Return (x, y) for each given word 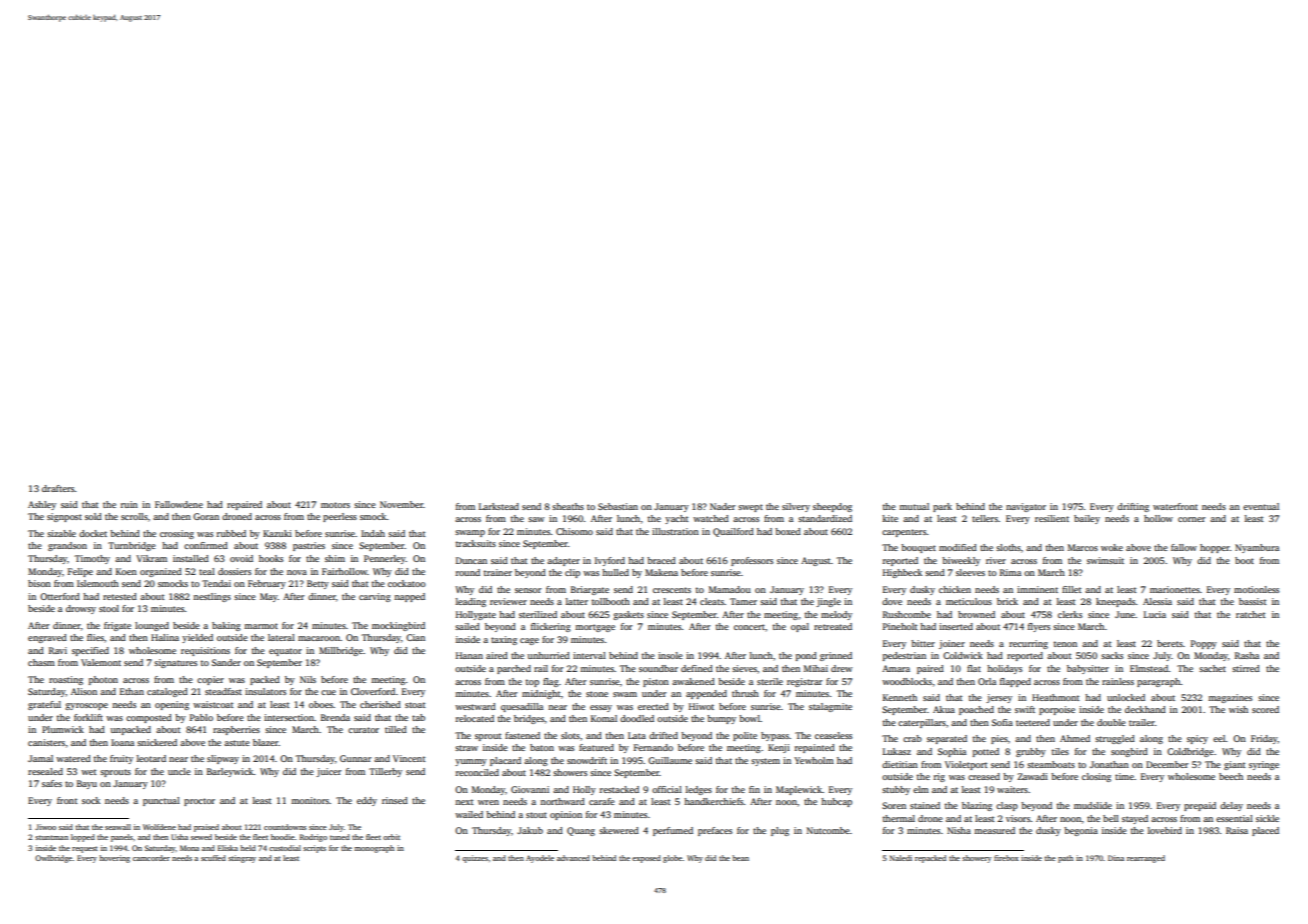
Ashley (42, 505)
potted (986, 752)
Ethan (132, 691)
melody (836, 615)
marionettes (1175, 589)
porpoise (1057, 710)
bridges (529, 719)
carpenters (904, 533)
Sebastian (618, 506)
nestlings (212, 597)
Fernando (653, 747)
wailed (469, 814)
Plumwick (63, 729)
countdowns (285, 827)
